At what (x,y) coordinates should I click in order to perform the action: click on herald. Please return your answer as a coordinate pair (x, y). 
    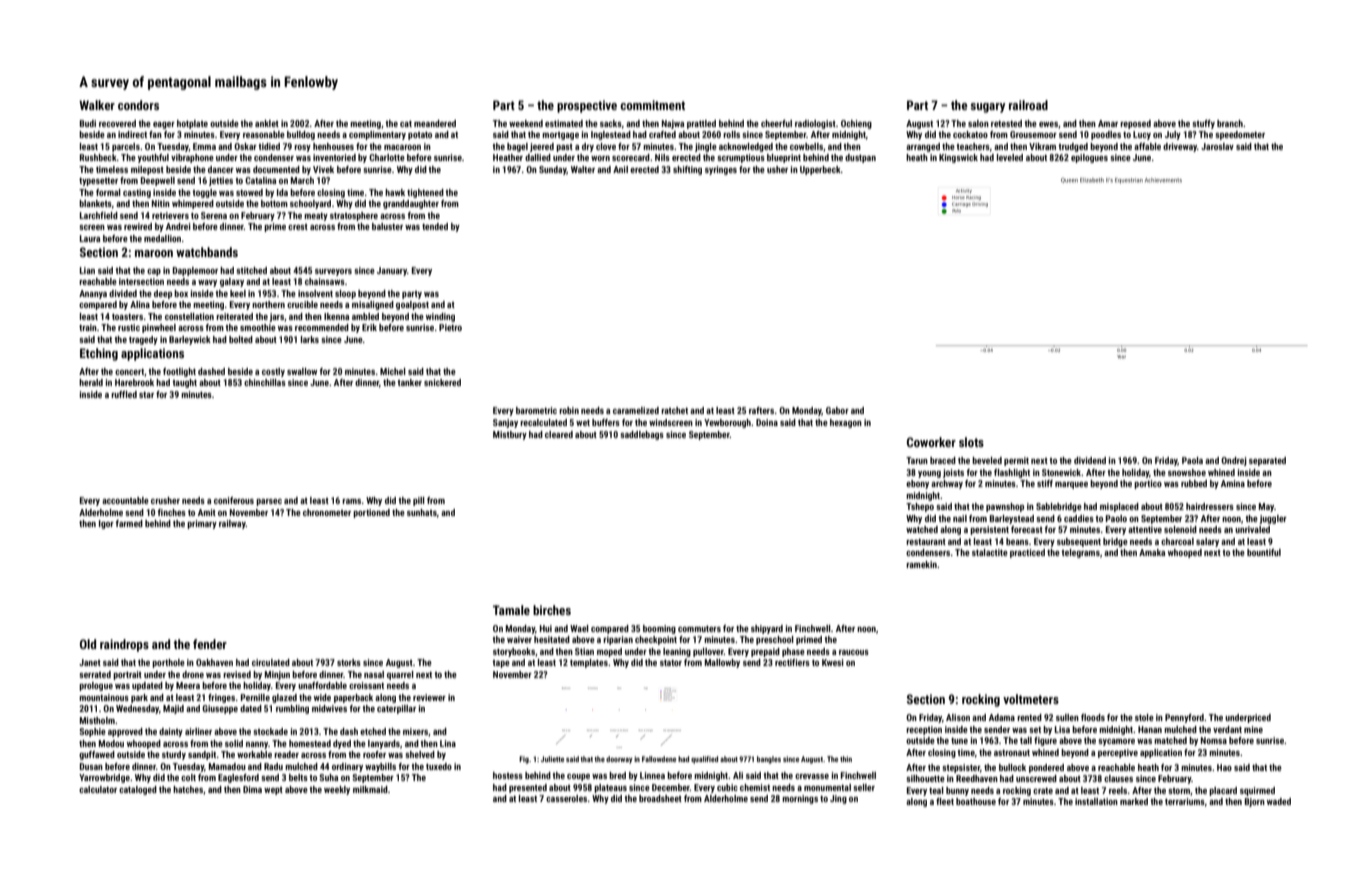
    Looking at the image, I should click on (91, 382).
